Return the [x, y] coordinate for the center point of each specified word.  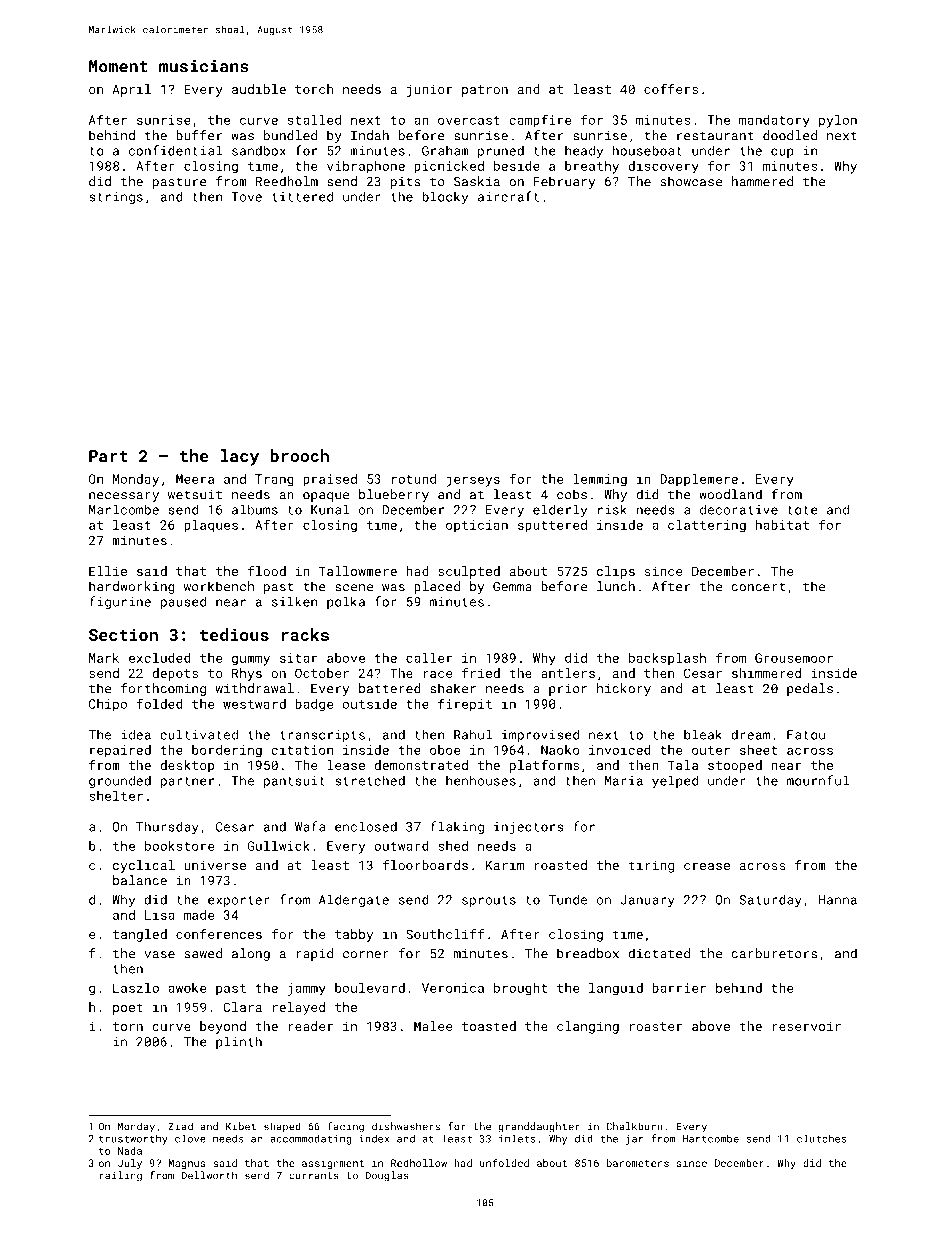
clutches [821, 1138]
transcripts [322, 736]
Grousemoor [794, 658]
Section [123, 634]
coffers [671, 89]
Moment [118, 66]
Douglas [387, 1176]
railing [121, 1176]
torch [314, 89]
